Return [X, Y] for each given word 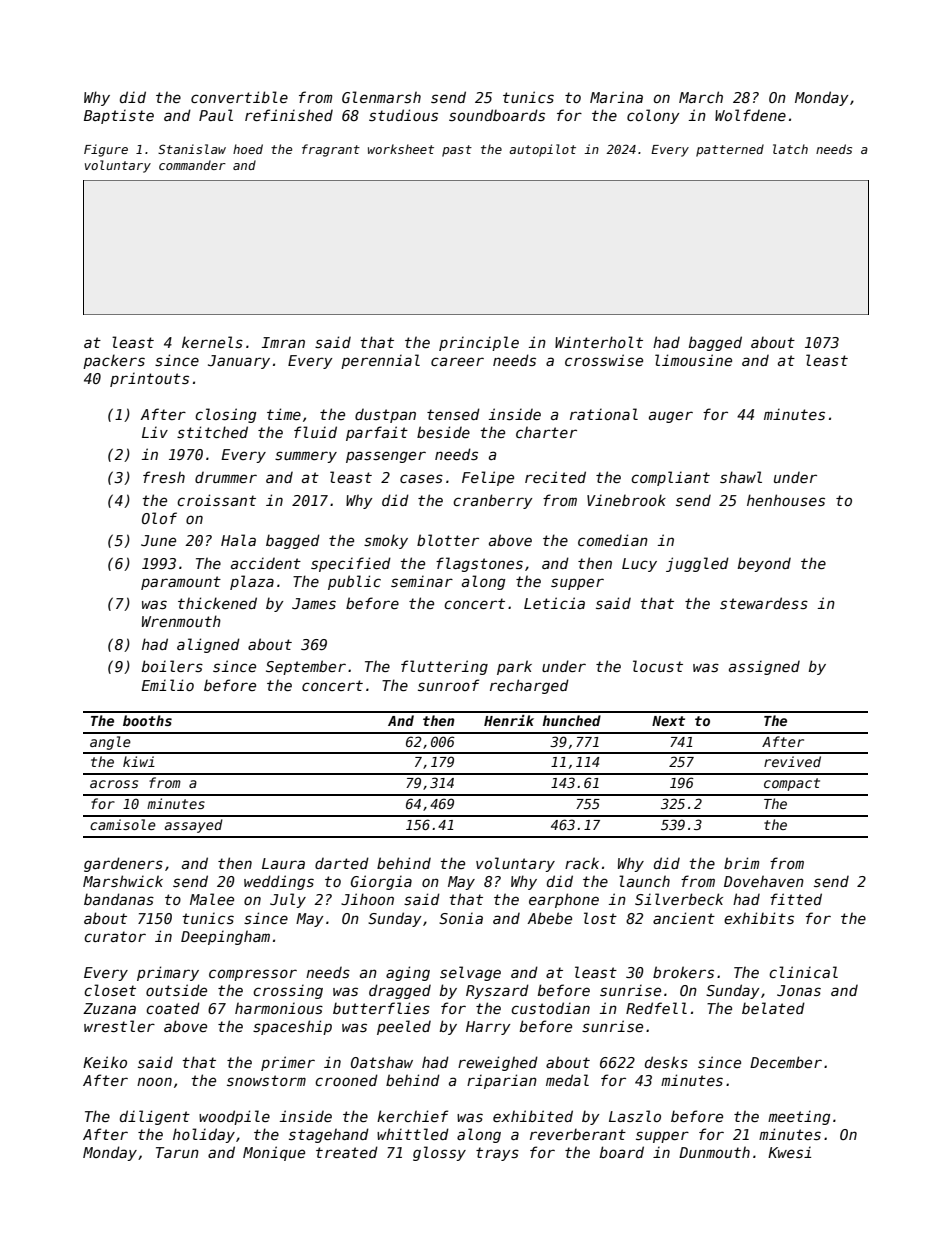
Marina [616, 97]
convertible [239, 97]
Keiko [105, 1062]
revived [792, 761]
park [514, 667]
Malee [212, 899]
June [158, 540]
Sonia [461, 918]
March [701, 97]
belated [773, 1008]
